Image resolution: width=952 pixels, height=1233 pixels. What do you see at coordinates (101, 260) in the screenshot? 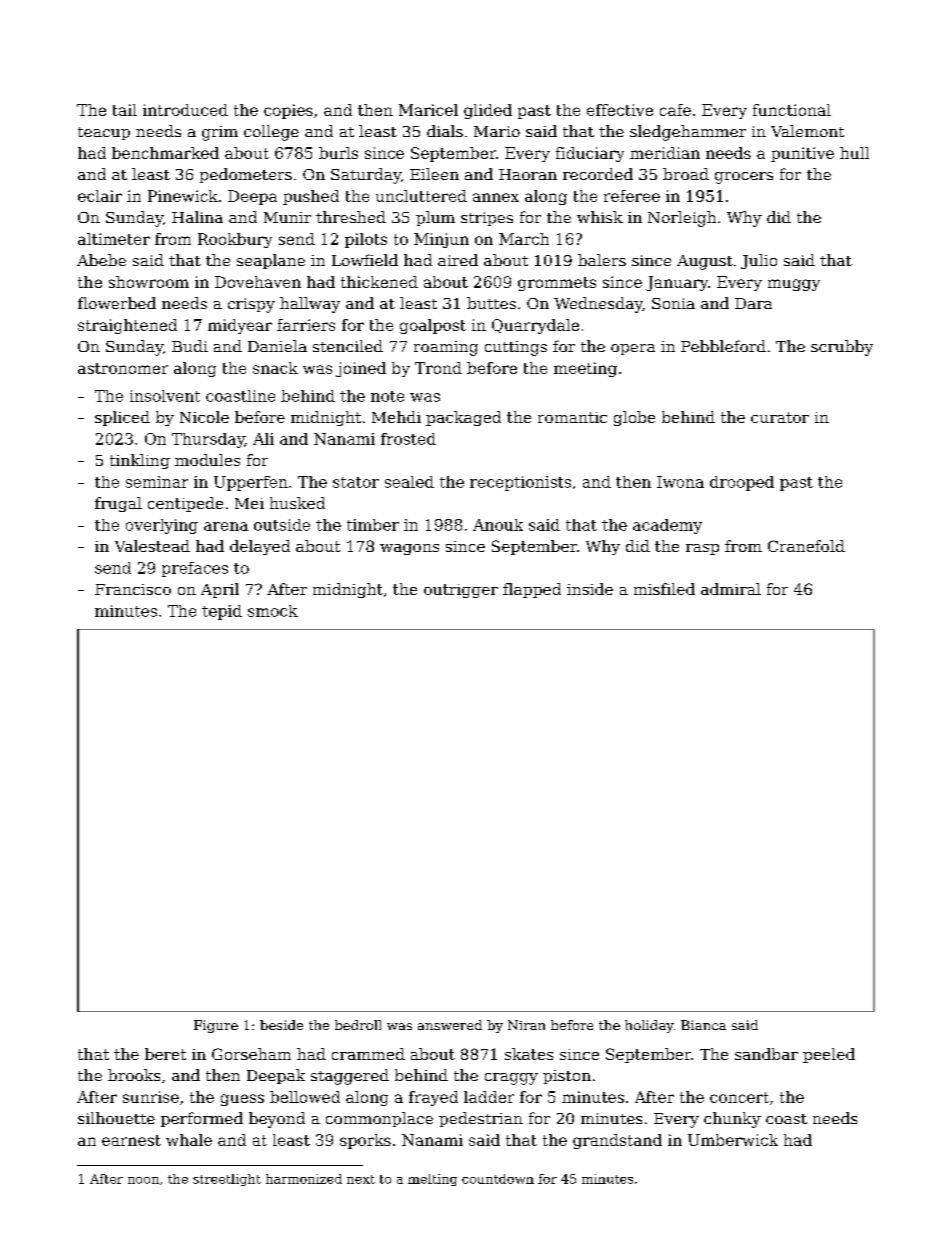
I see `Abebe` at bounding box center [101, 260].
